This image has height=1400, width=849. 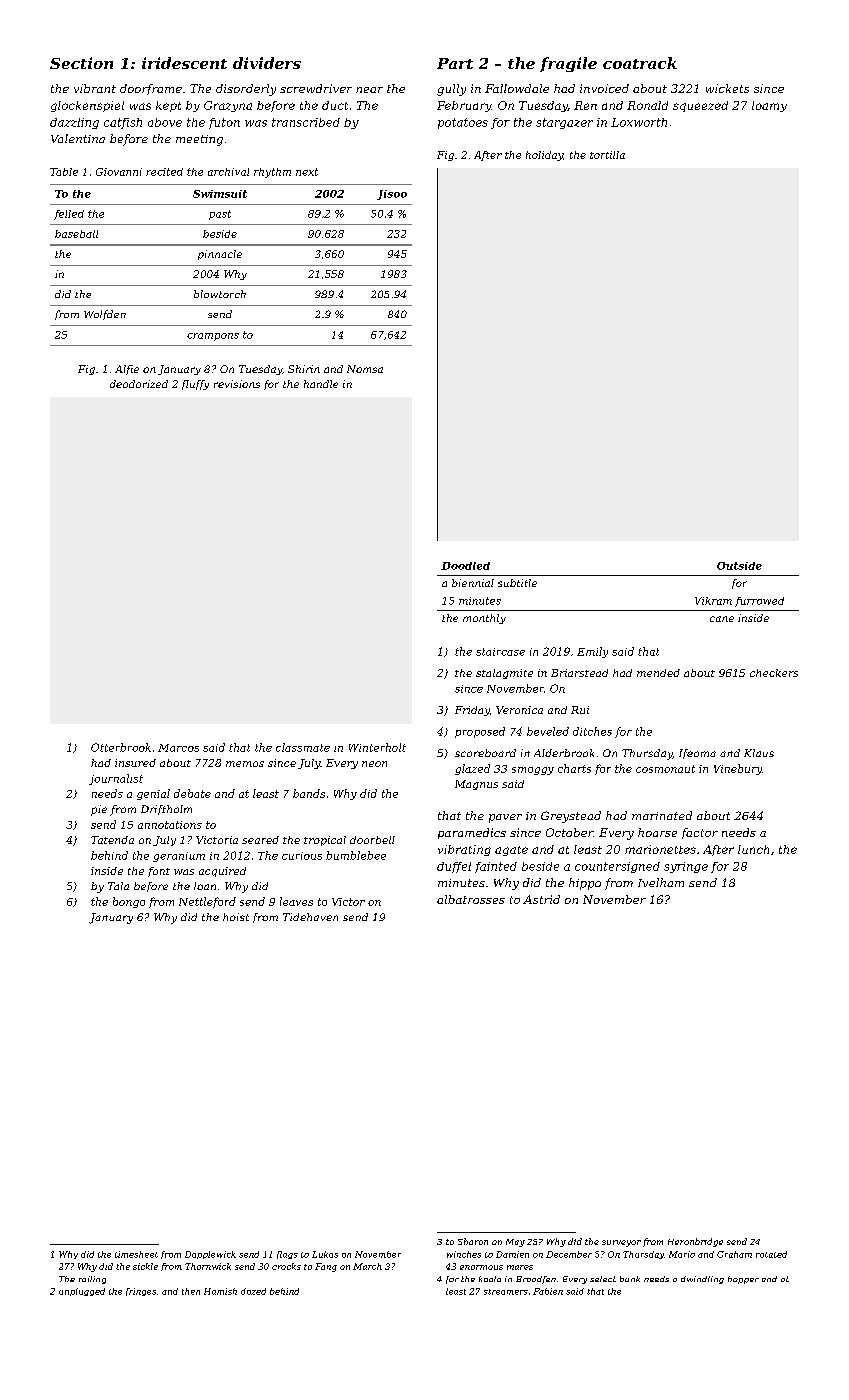 I want to click on hippo, so click(x=585, y=884).
